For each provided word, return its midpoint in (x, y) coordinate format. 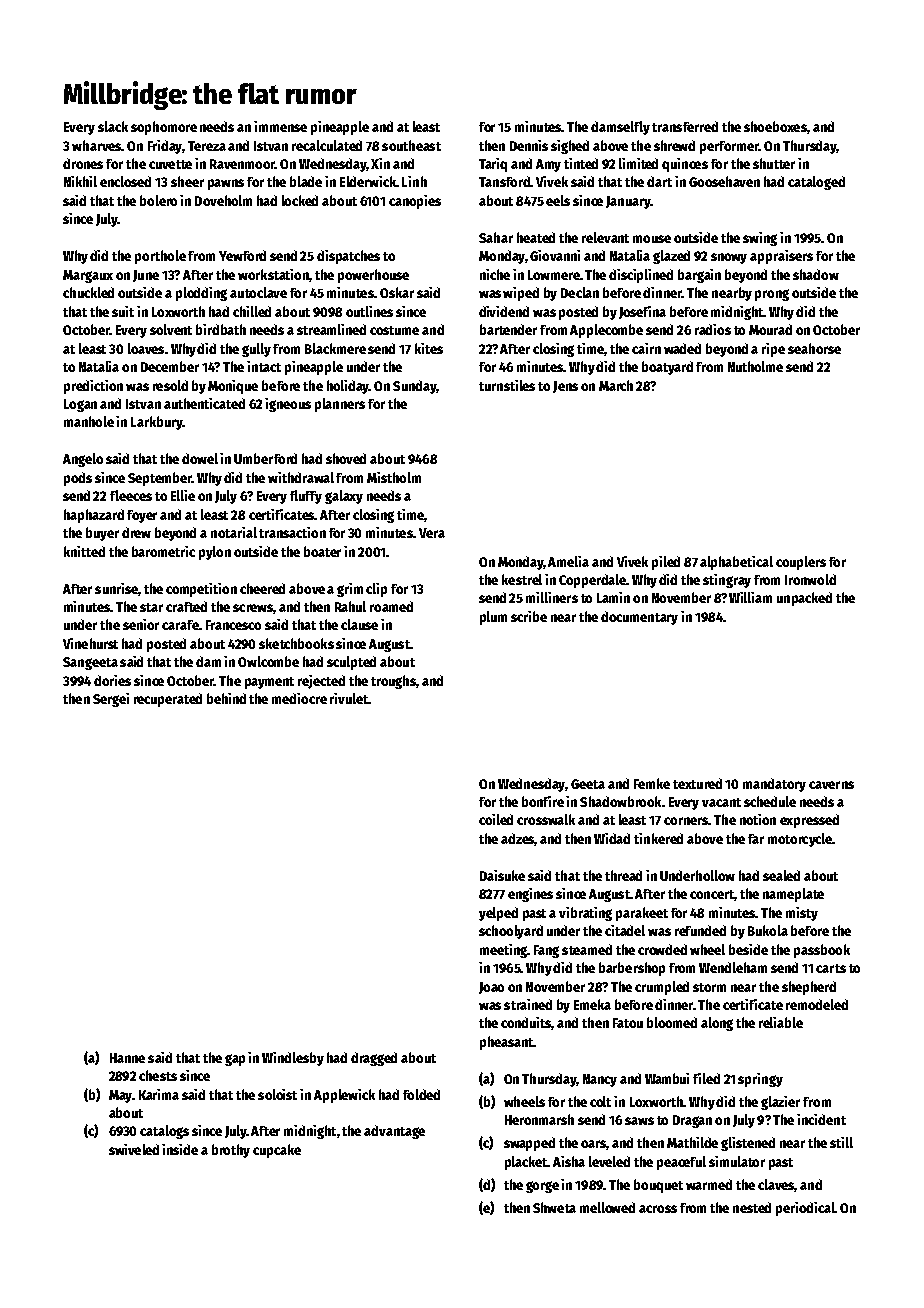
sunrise (116, 588)
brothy (231, 1151)
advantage (394, 1132)
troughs (393, 682)
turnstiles (507, 385)
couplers (801, 563)
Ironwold (810, 579)
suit (123, 311)
